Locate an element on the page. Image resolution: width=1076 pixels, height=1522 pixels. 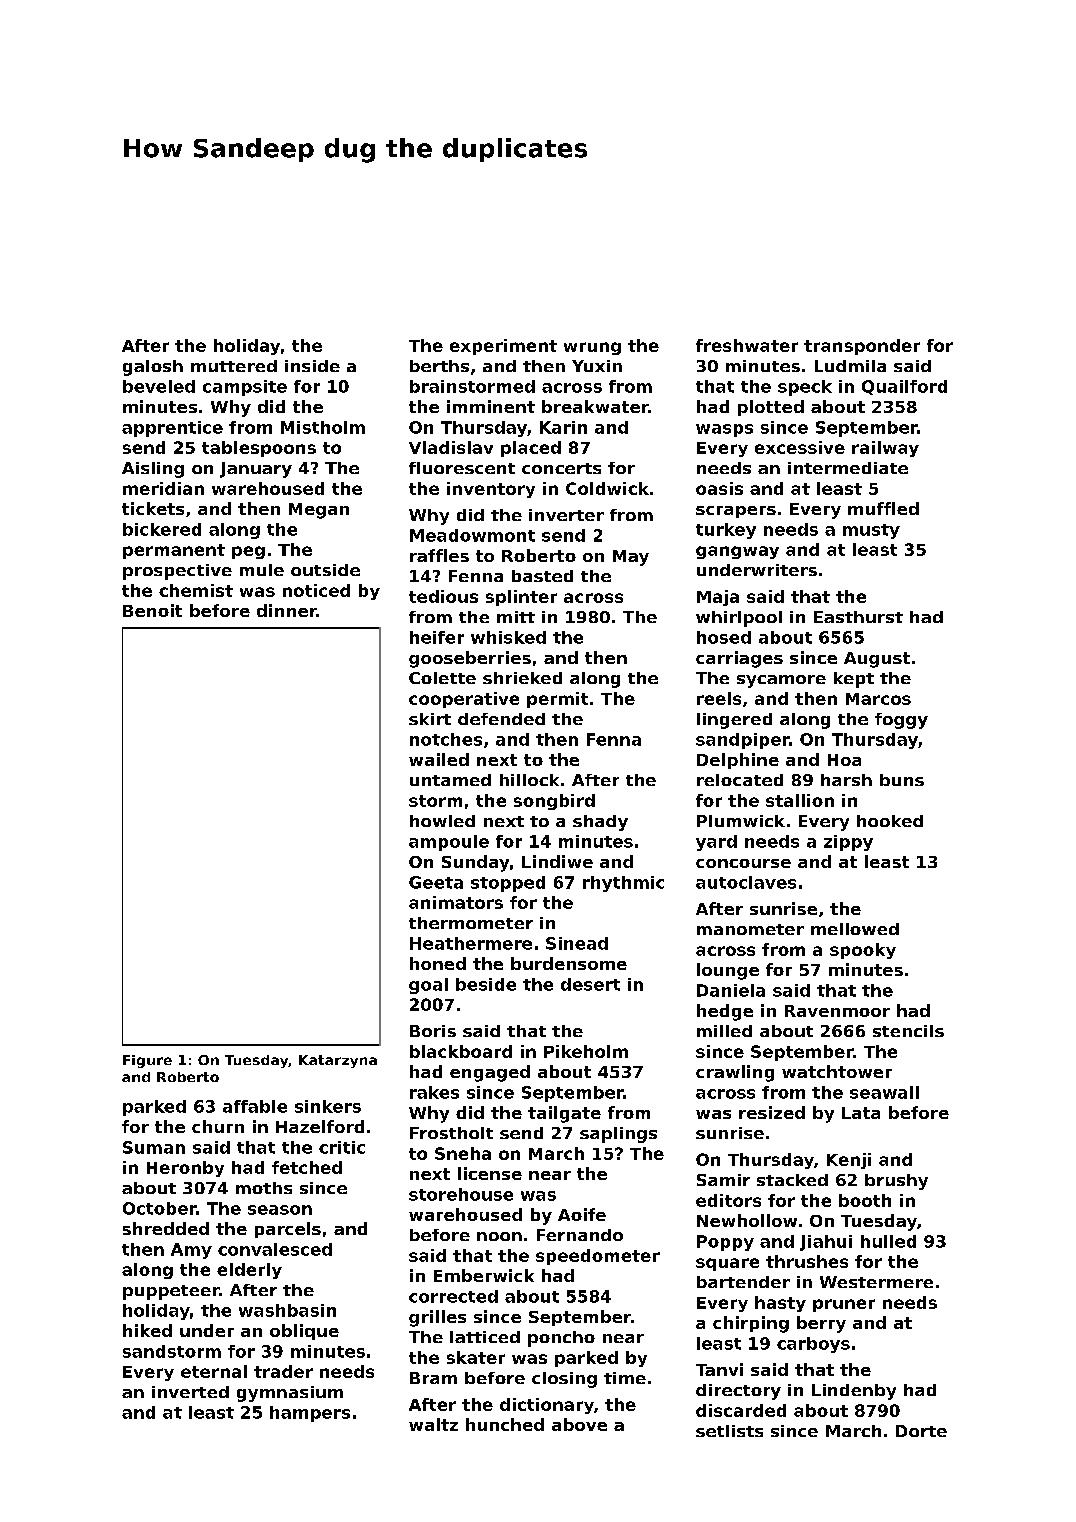
Pikeholm is located at coordinates (586, 1051).
